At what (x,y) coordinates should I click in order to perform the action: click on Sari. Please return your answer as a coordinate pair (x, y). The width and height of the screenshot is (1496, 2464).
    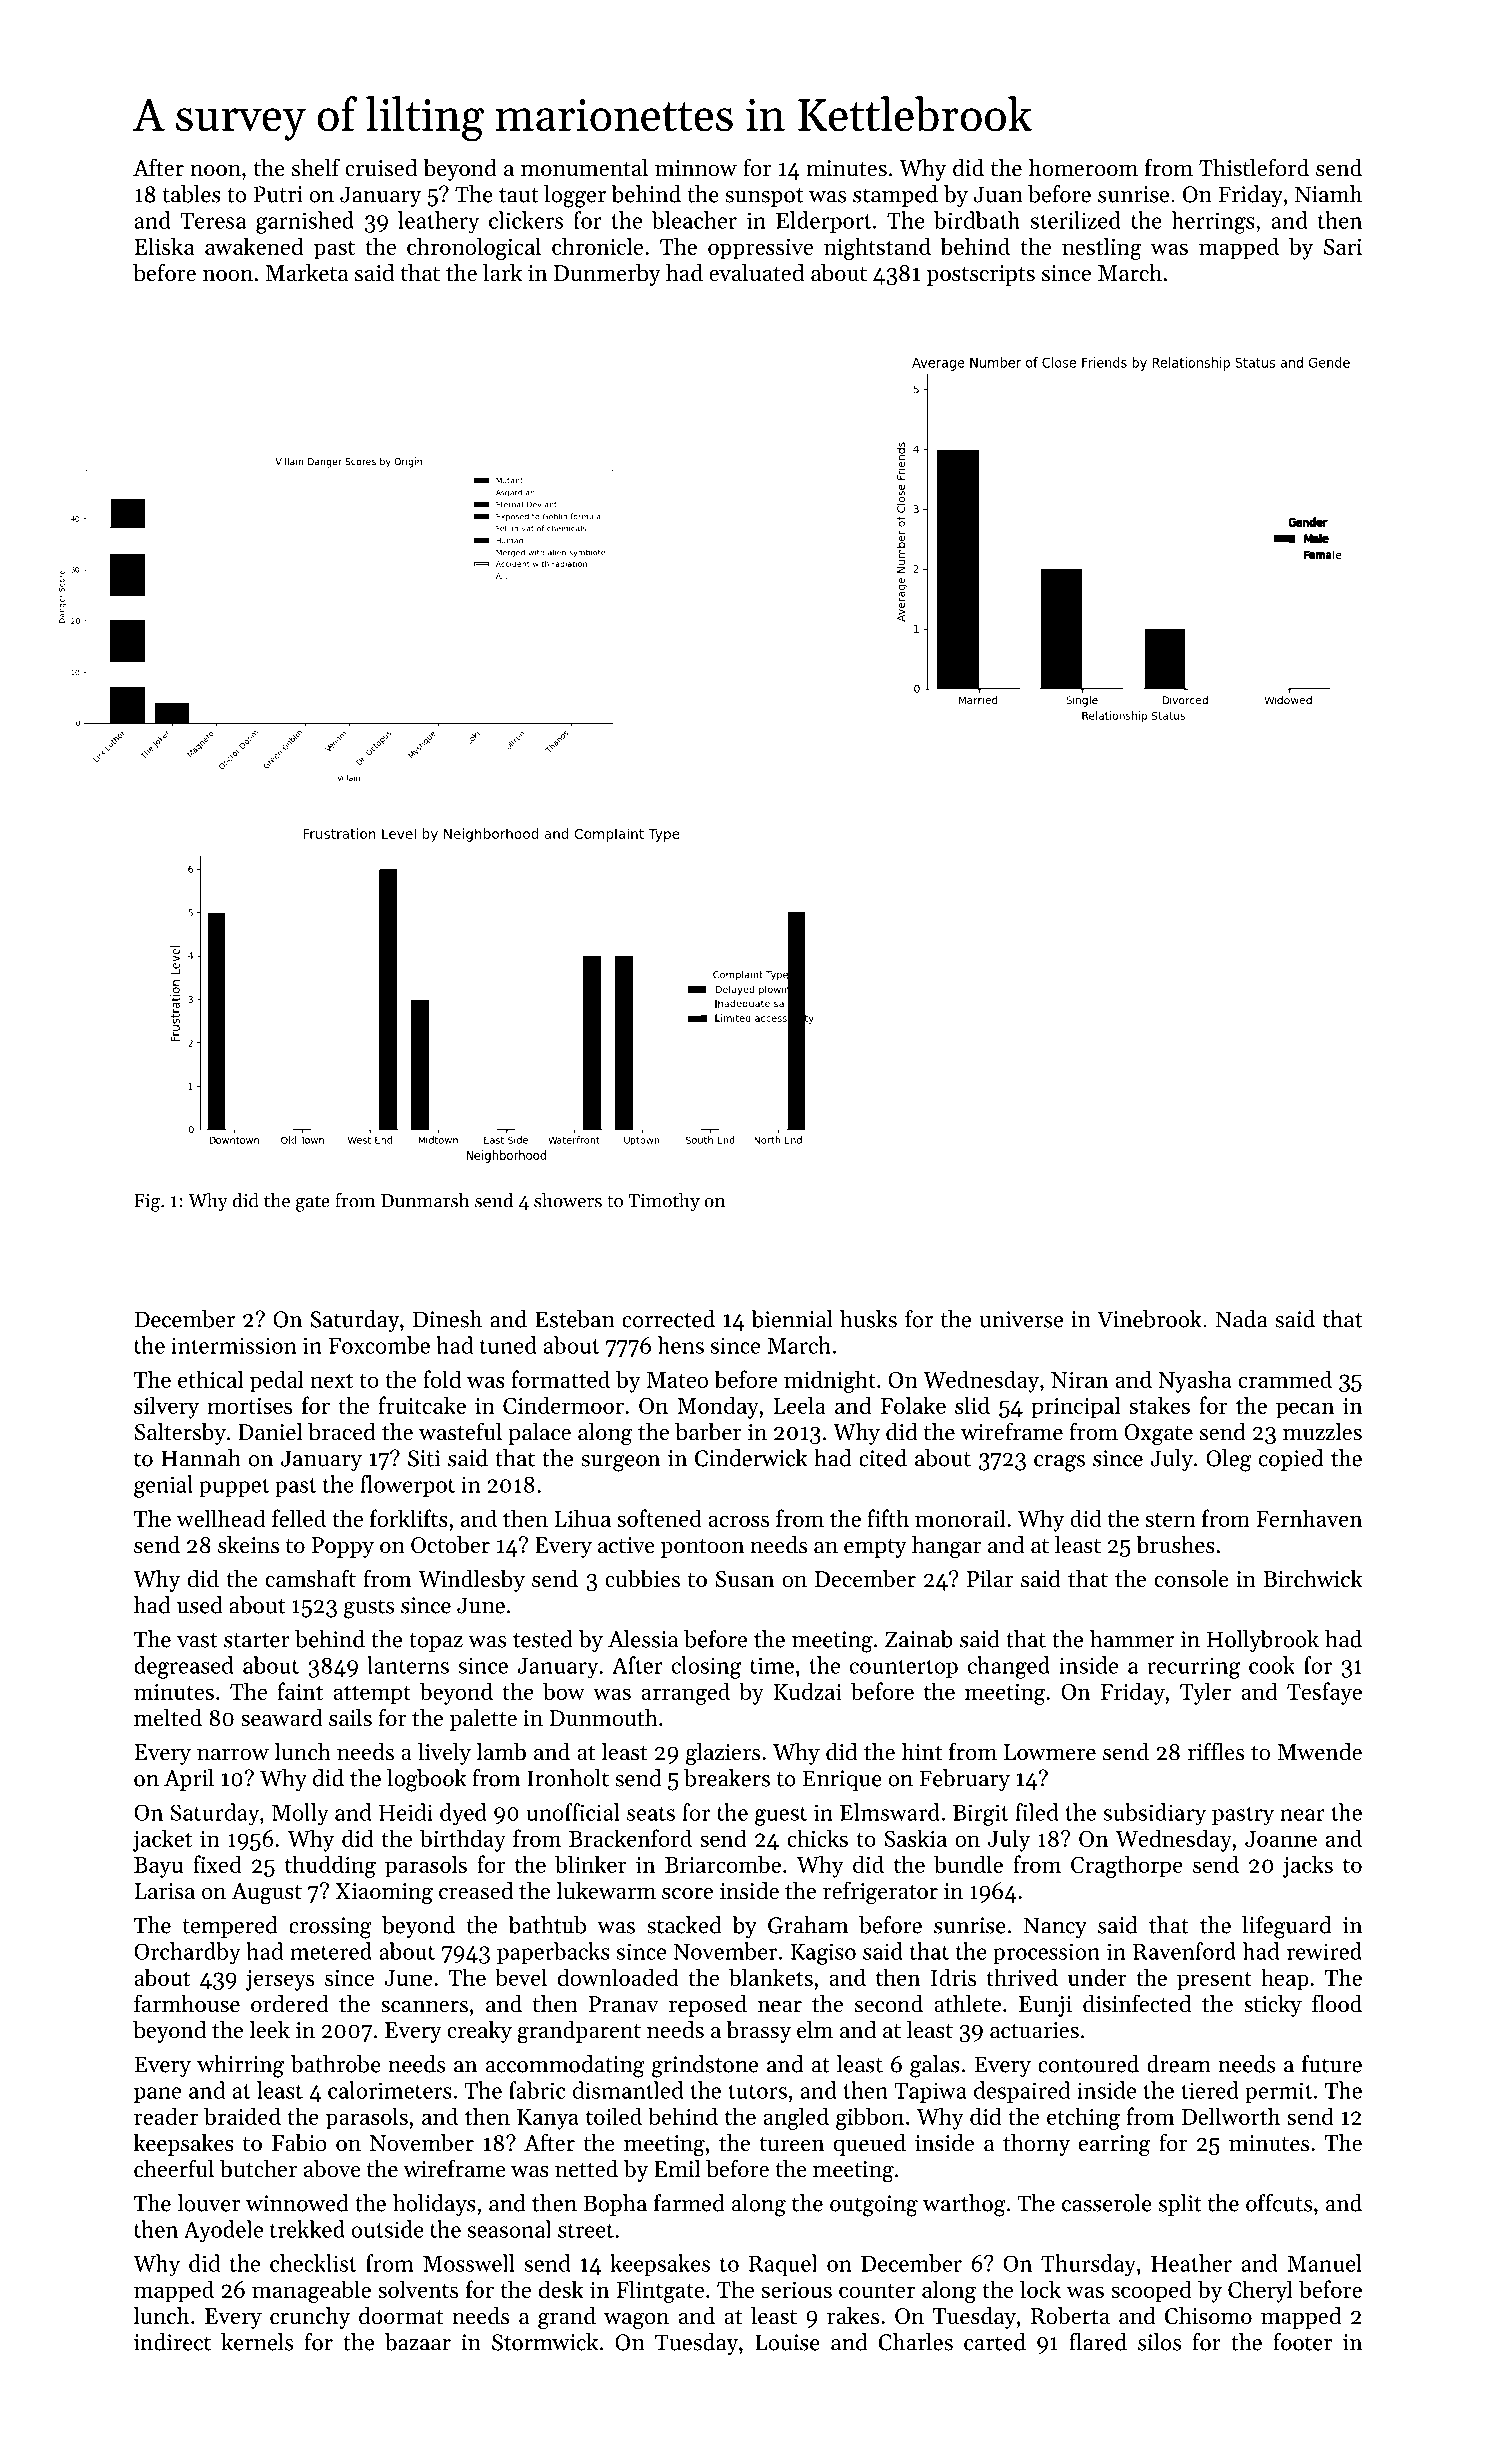
    Looking at the image, I should click on (1343, 247).
